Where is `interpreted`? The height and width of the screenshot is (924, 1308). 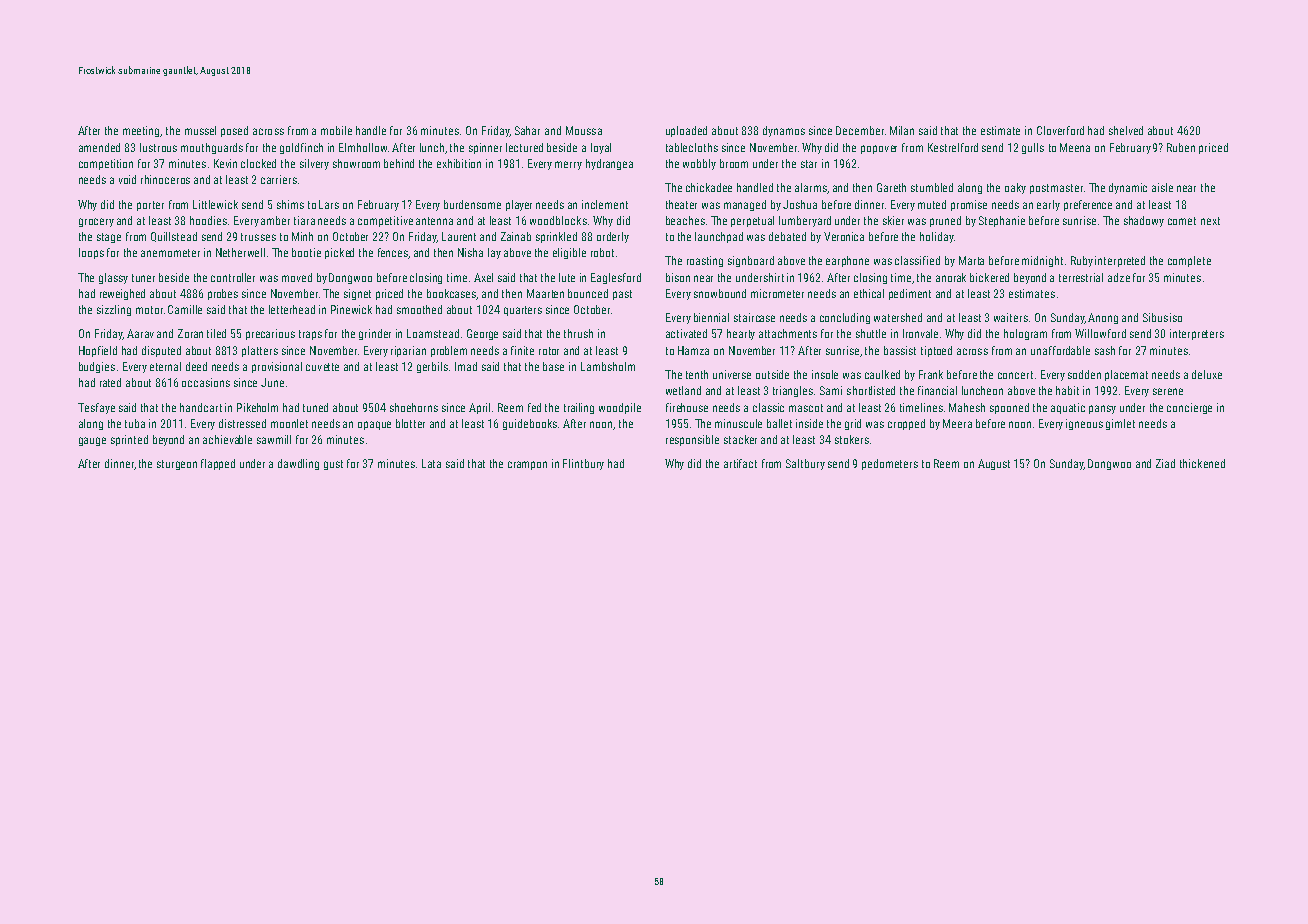 interpreted is located at coordinates (1120, 261).
